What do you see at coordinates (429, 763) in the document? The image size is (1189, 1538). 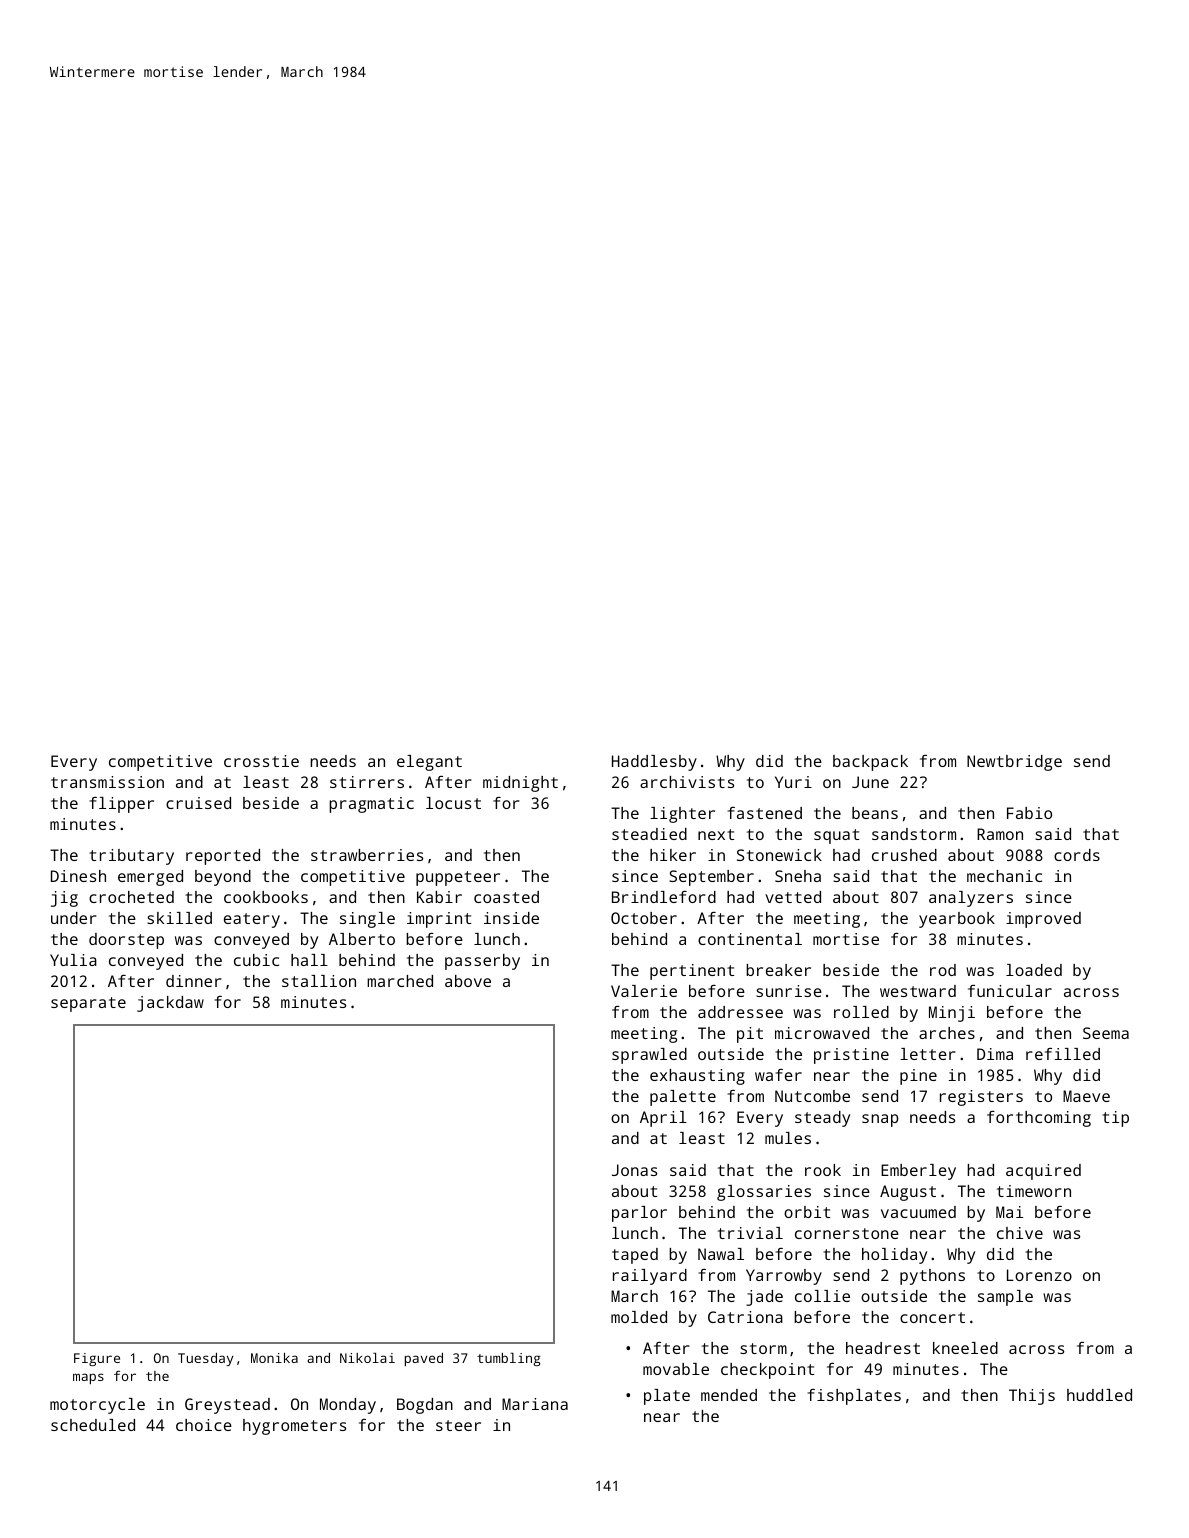 I see `elegant` at bounding box center [429, 763].
